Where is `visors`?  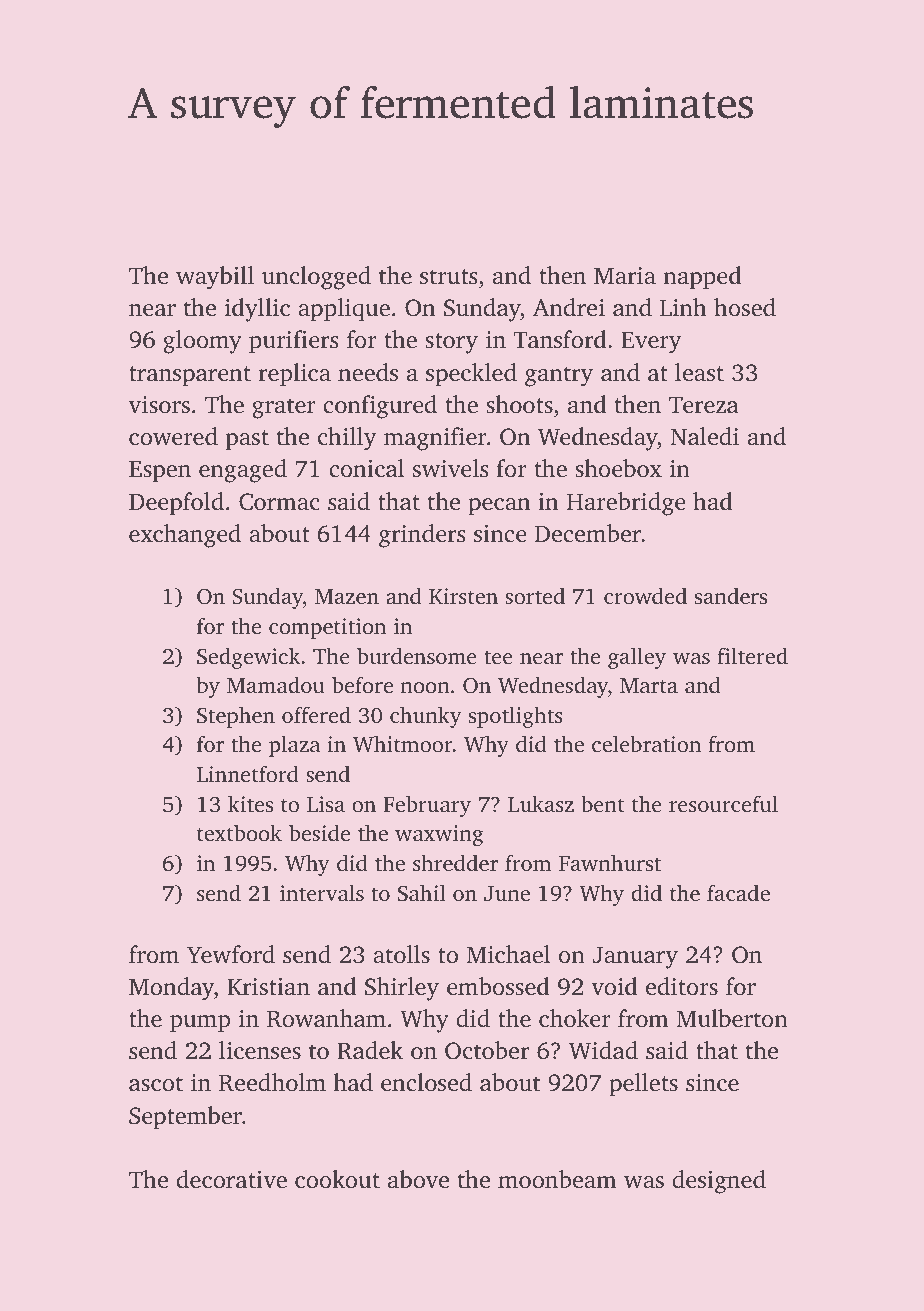
visors is located at coordinates (159, 405).
